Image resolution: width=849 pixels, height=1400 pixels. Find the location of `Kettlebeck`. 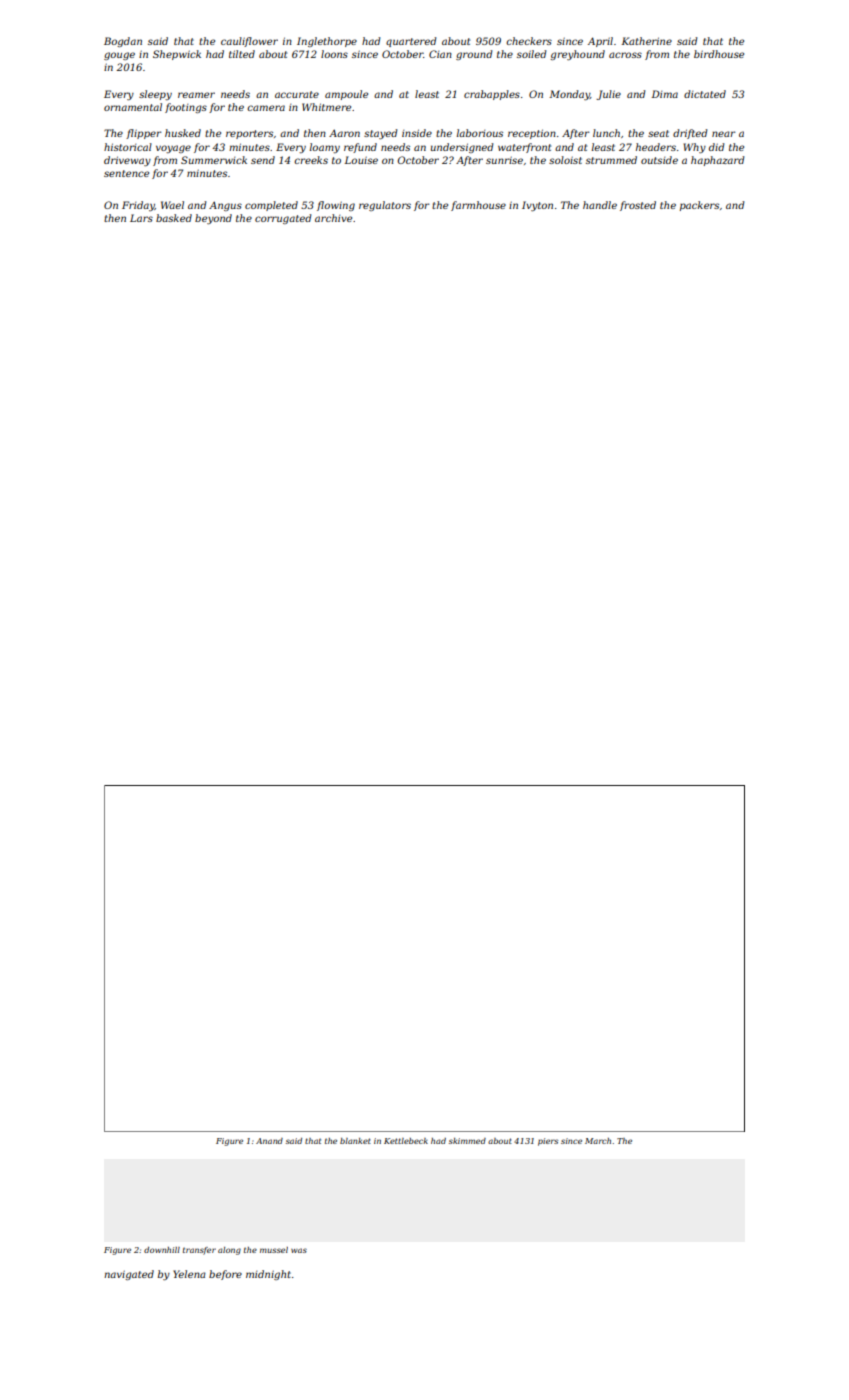

Kettlebeck is located at coordinates (406, 1141).
